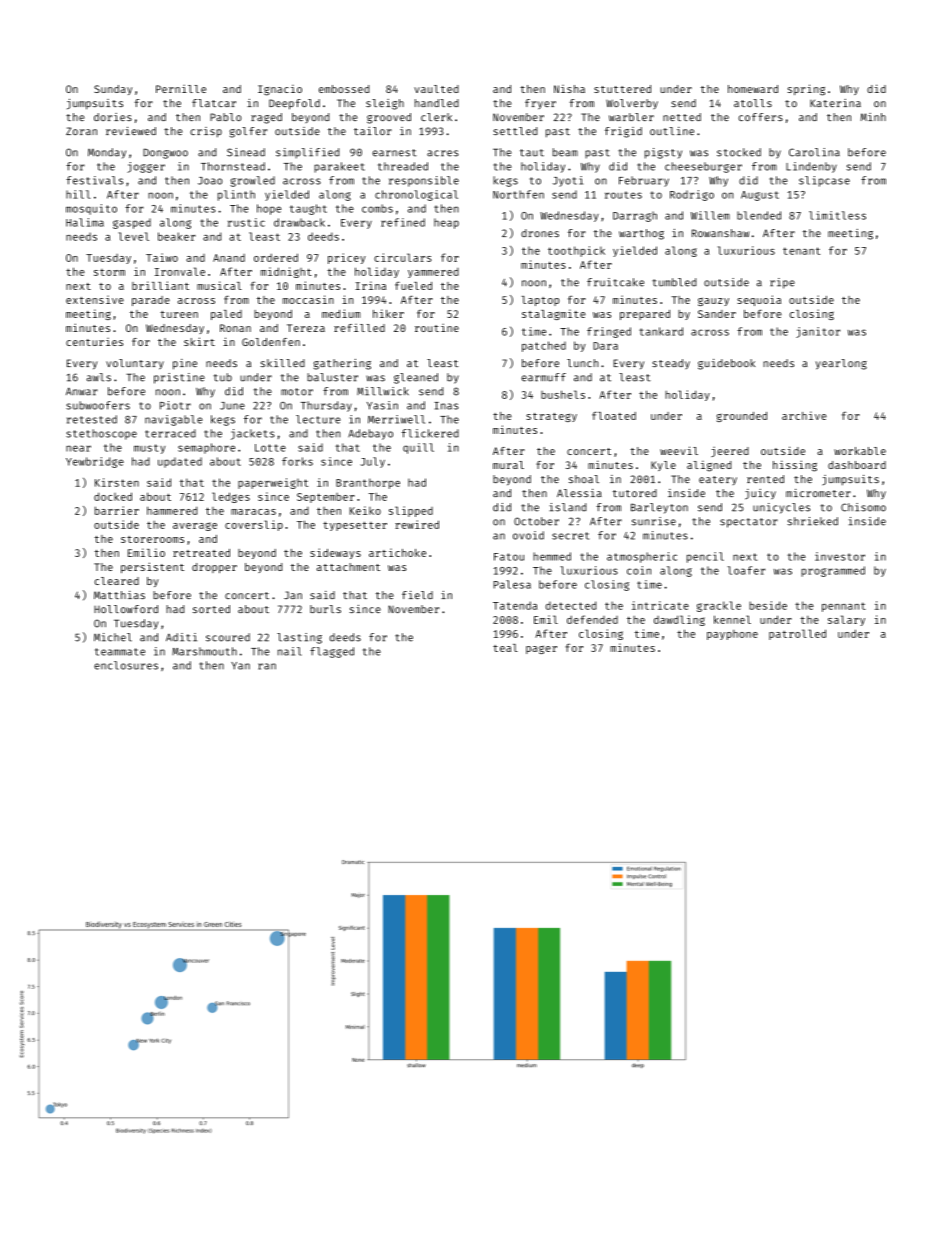 The width and height of the image is (952, 1233). Describe the element at coordinates (436, 89) in the image. I see `vaulted` at that location.
